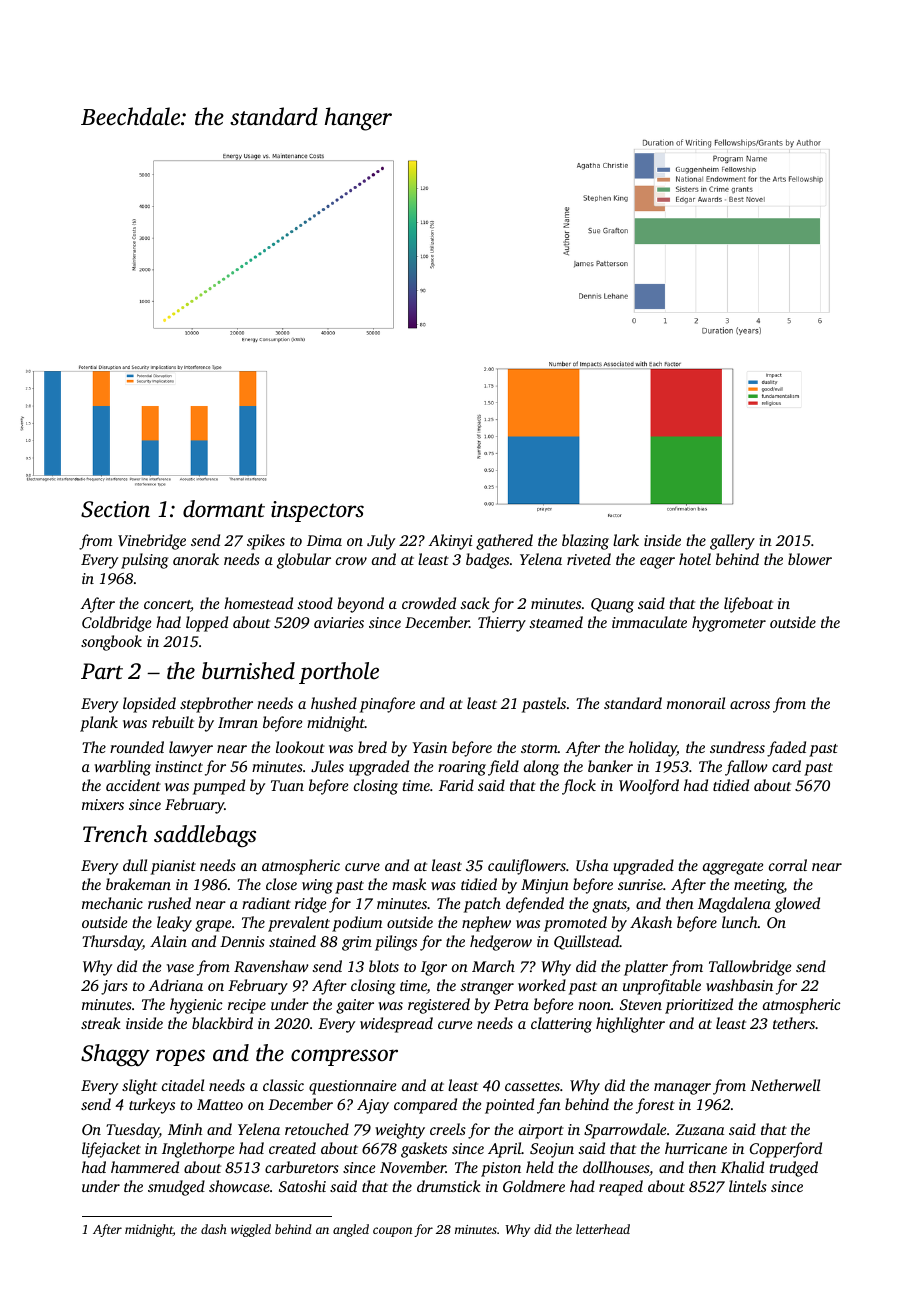 This screenshot has width=924, height=1314. Describe the element at coordinates (729, 624) in the screenshot. I see `hygrometer` at that location.
